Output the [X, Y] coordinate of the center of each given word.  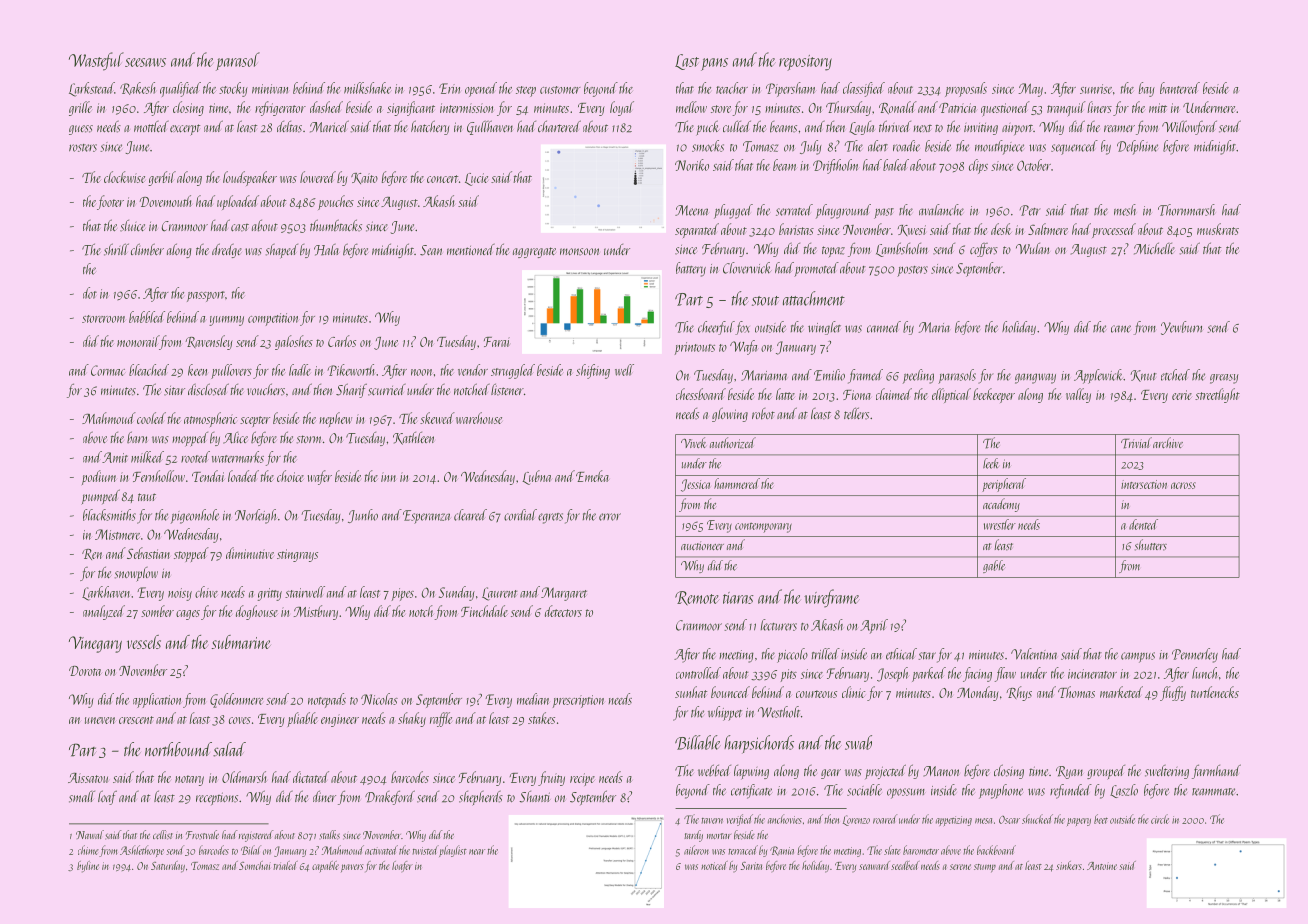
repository [805, 63]
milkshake [367, 88]
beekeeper [994, 395]
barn [137, 437]
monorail [138, 341]
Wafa [743, 347]
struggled [513, 371]
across [1183, 485]
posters [912, 271]
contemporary [763, 528]
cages [188, 615]
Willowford [1189, 127]
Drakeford [390, 797]
